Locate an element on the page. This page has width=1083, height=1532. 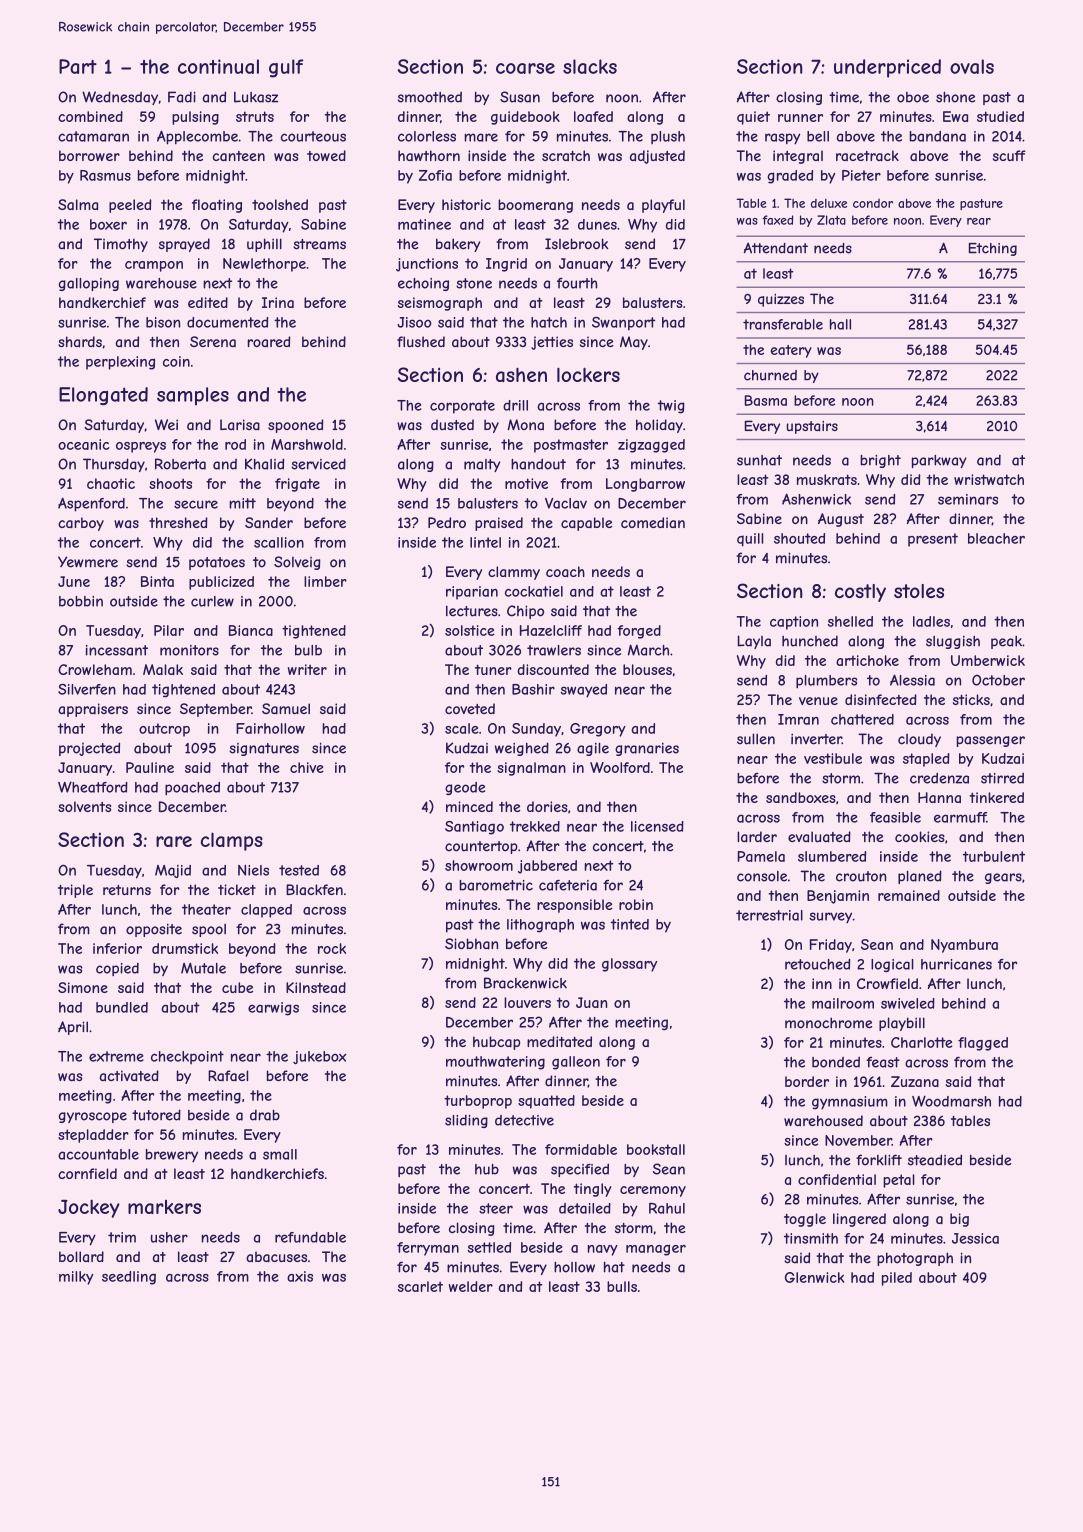
muskrats is located at coordinates (827, 479).
